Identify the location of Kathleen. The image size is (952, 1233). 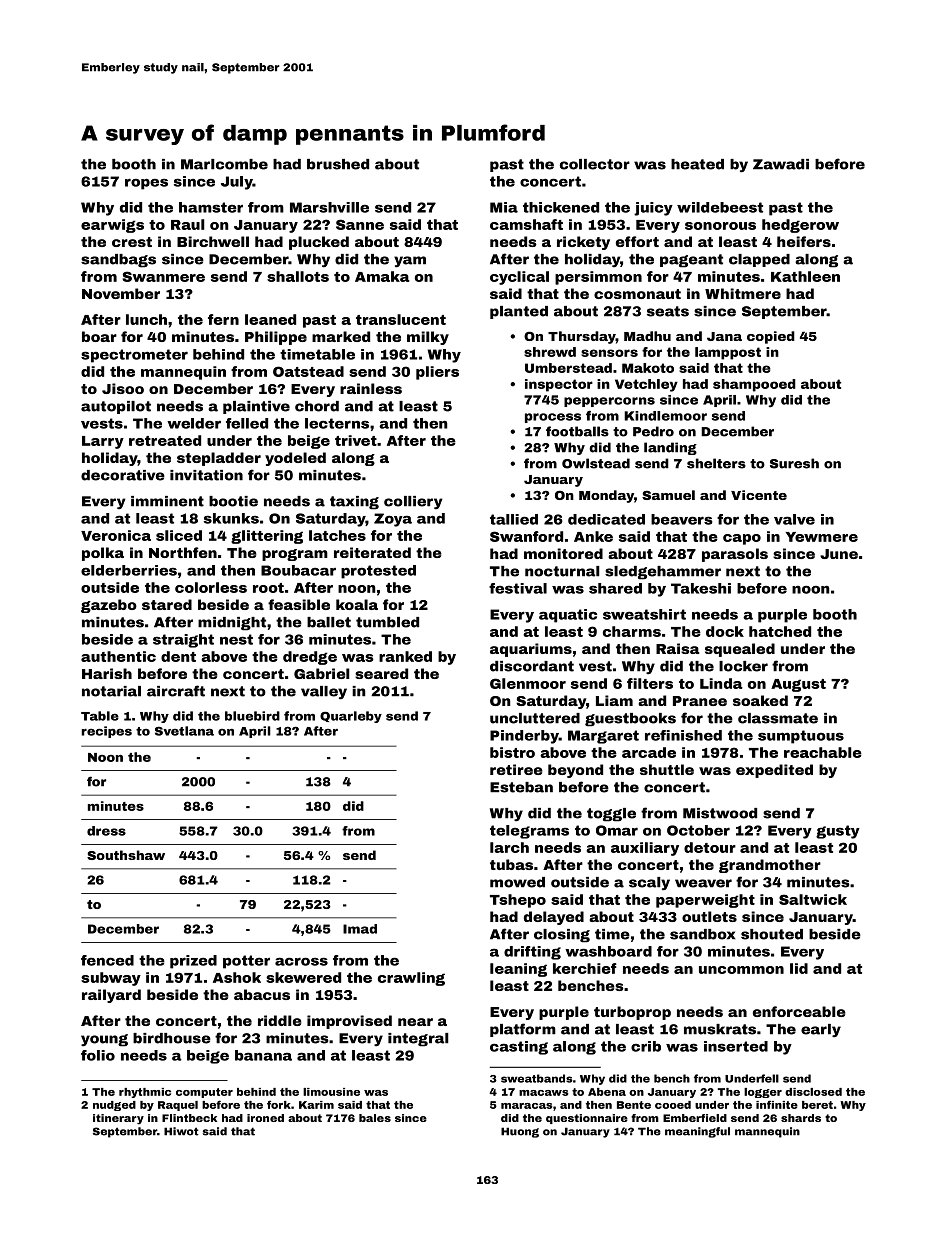
(805, 276).
